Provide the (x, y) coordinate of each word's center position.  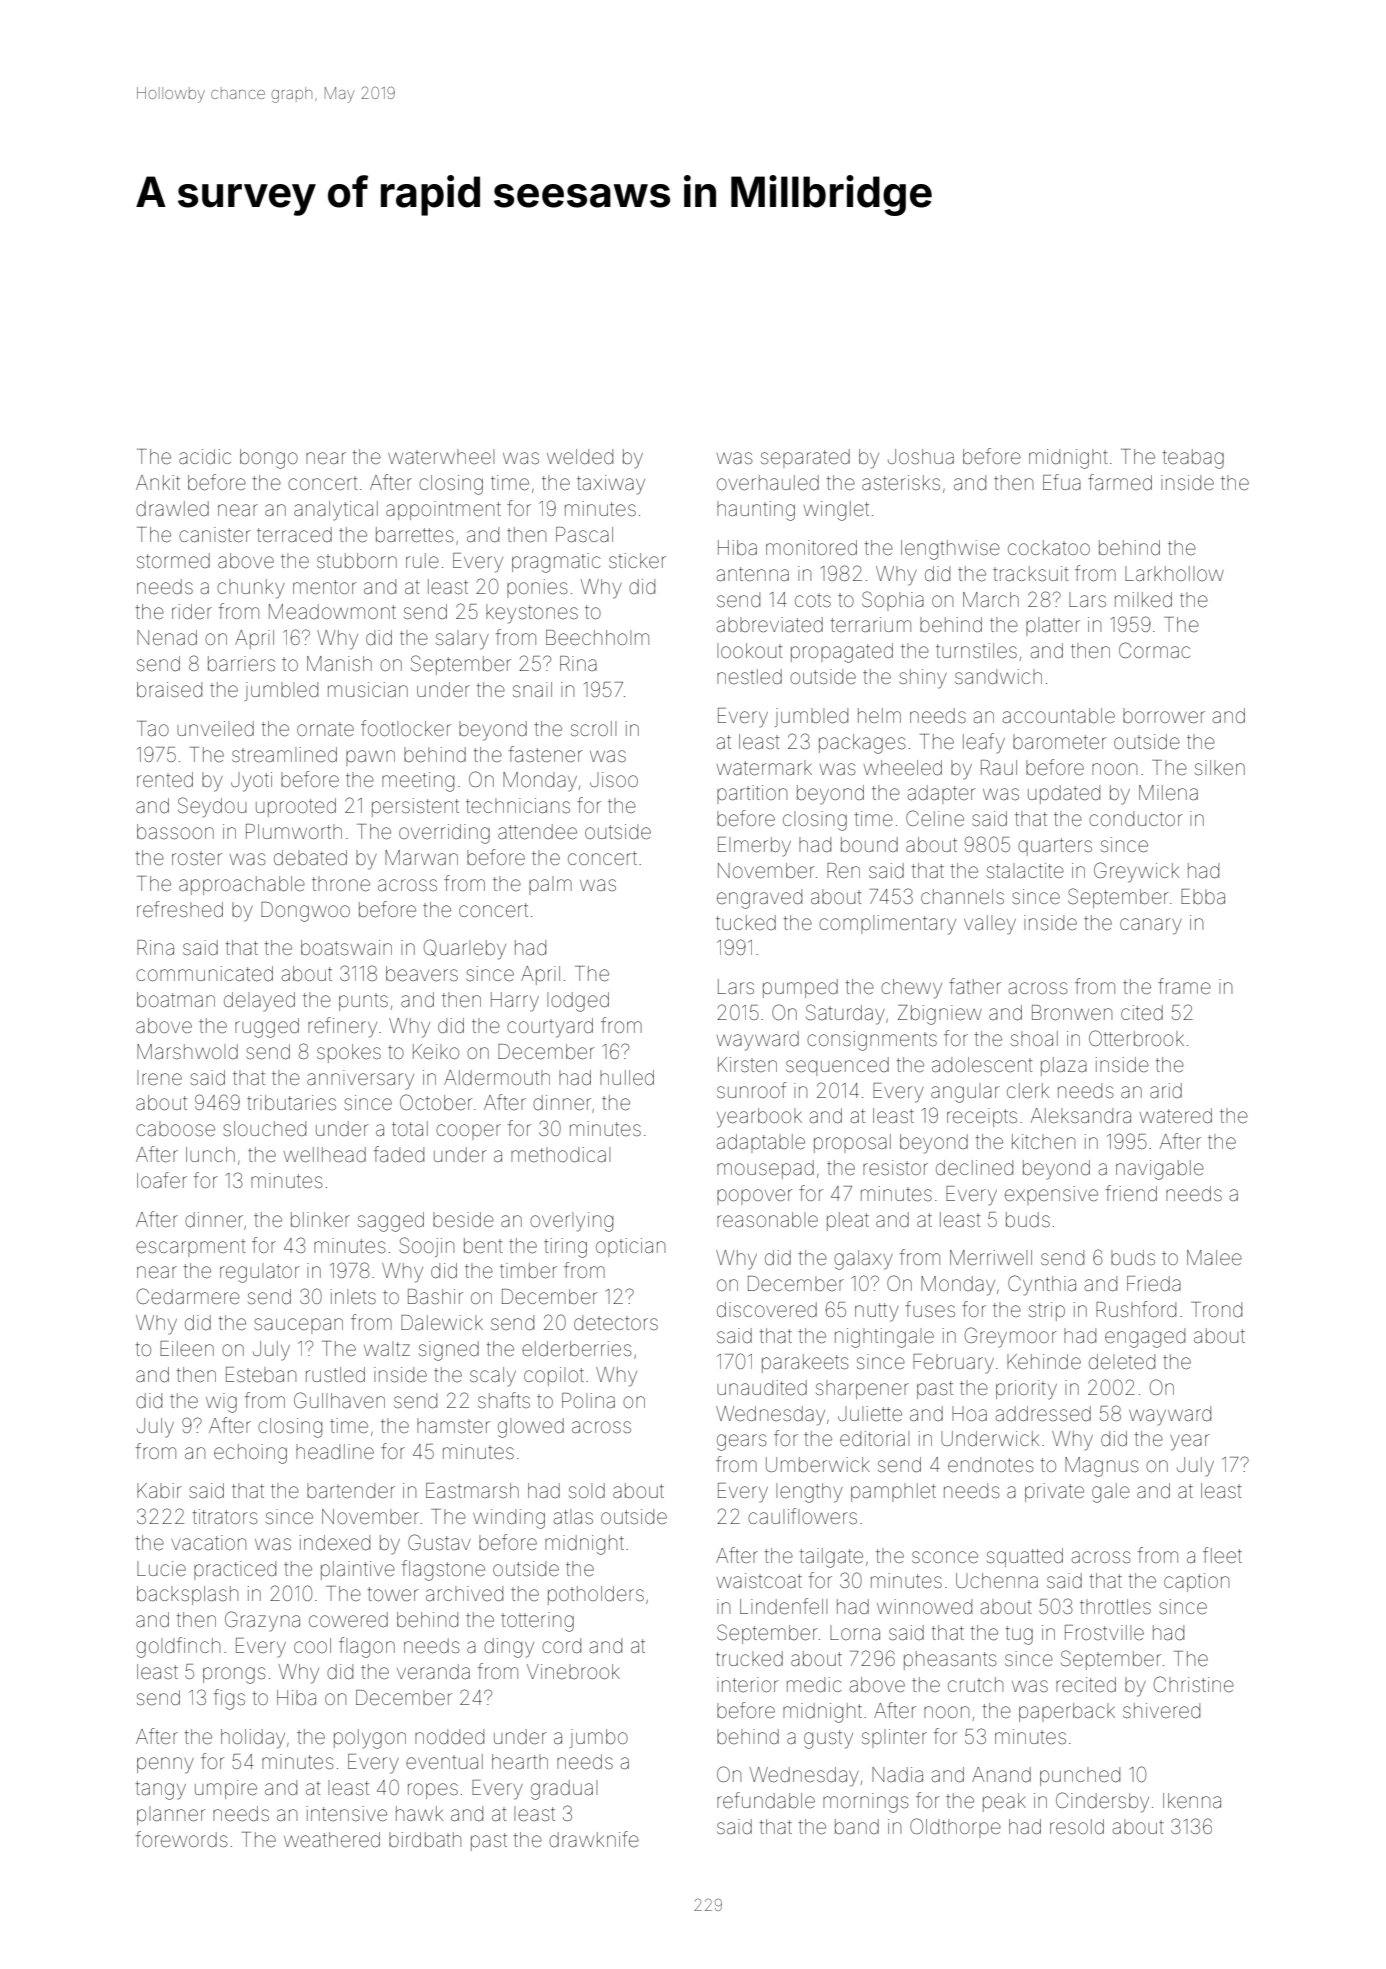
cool (312, 1645)
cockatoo (1049, 547)
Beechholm (597, 638)
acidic (205, 456)
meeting (418, 782)
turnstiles (976, 650)
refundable (766, 1800)
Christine (1194, 1684)
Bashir (435, 1296)
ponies (537, 588)
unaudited (762, 1388)
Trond (1216, 1309)
